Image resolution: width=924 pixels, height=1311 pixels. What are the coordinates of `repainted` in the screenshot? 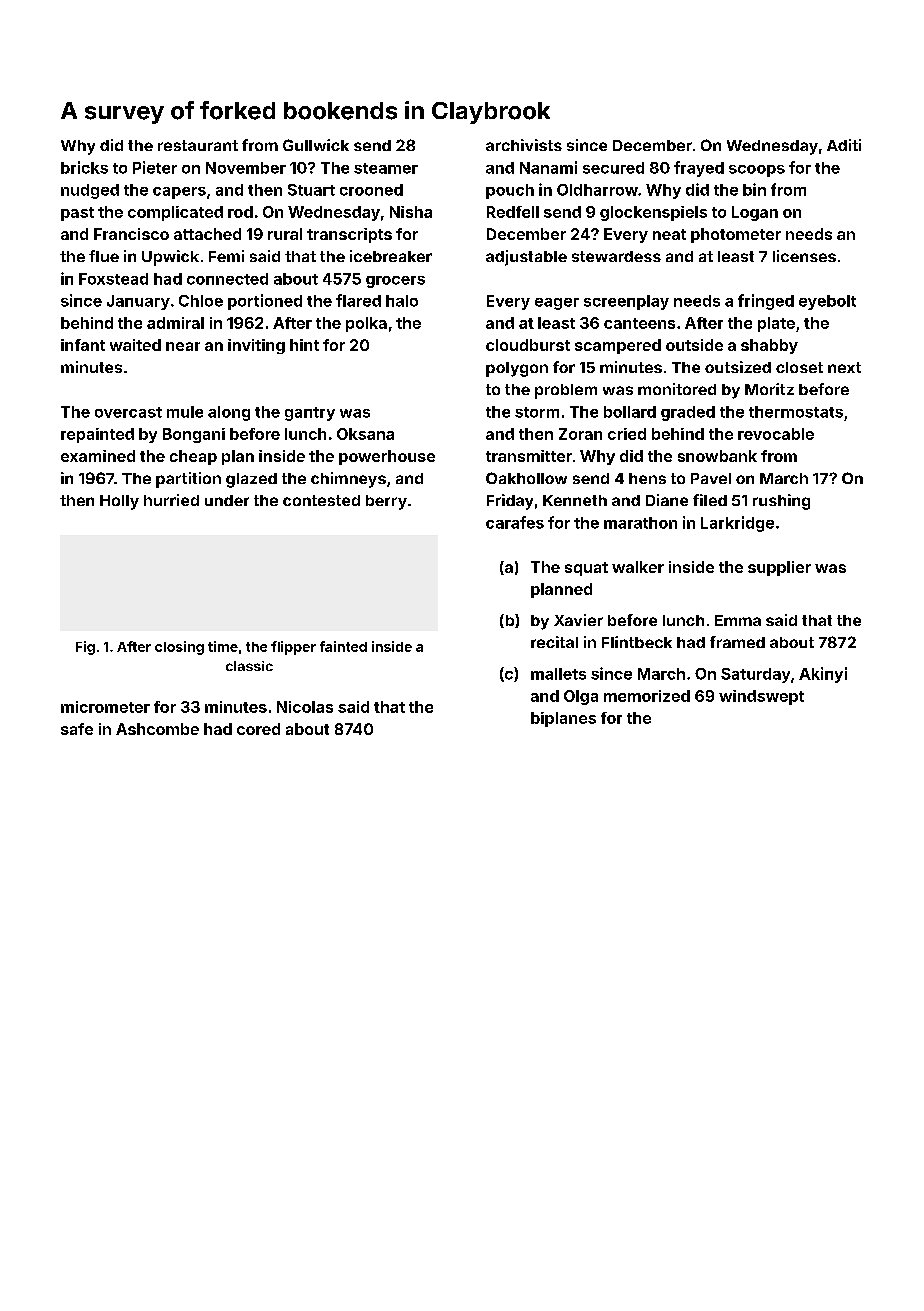 It's located at (97, 435).
